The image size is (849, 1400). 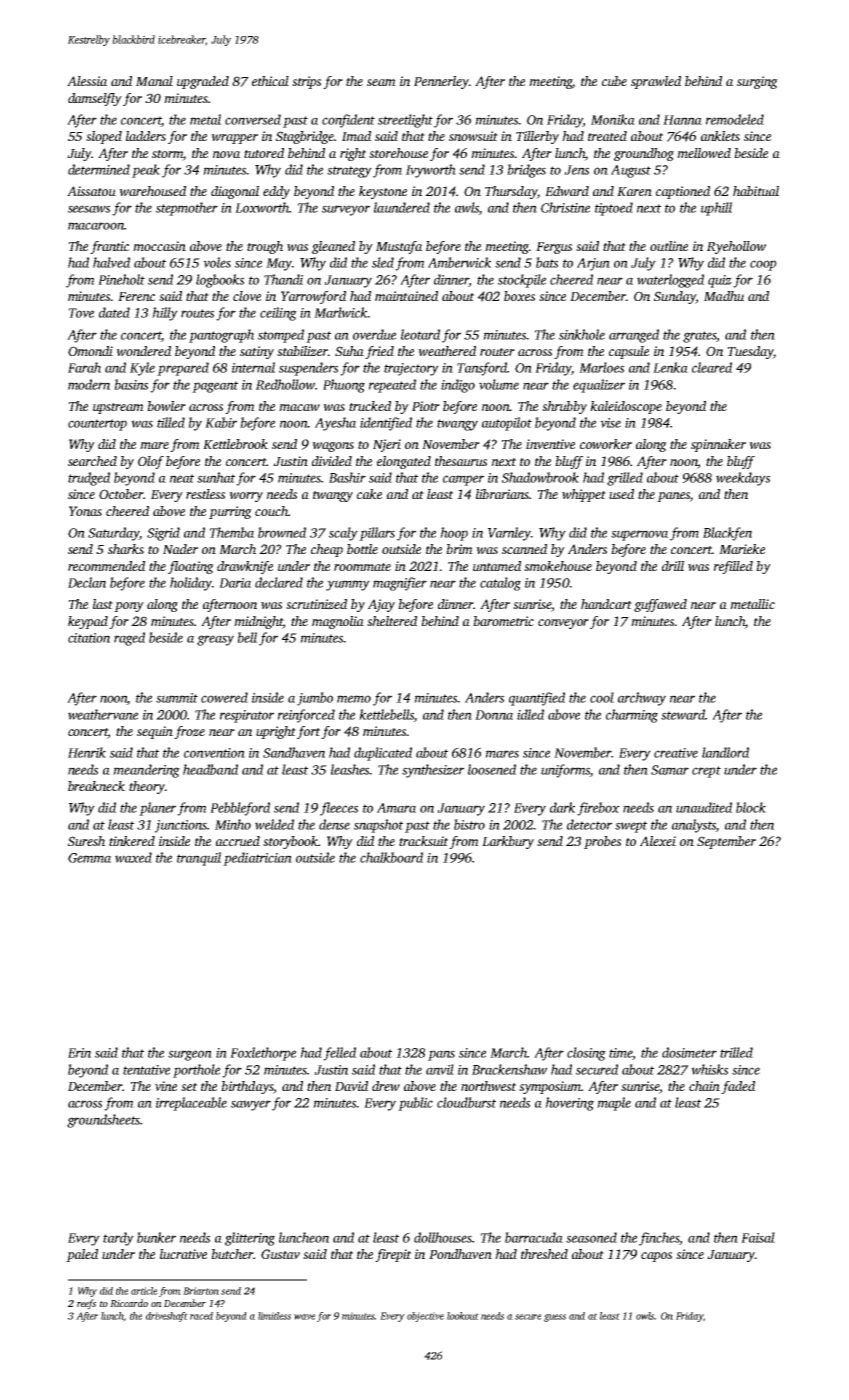 I want to click on Suresh, so click(x=86, y=841).
